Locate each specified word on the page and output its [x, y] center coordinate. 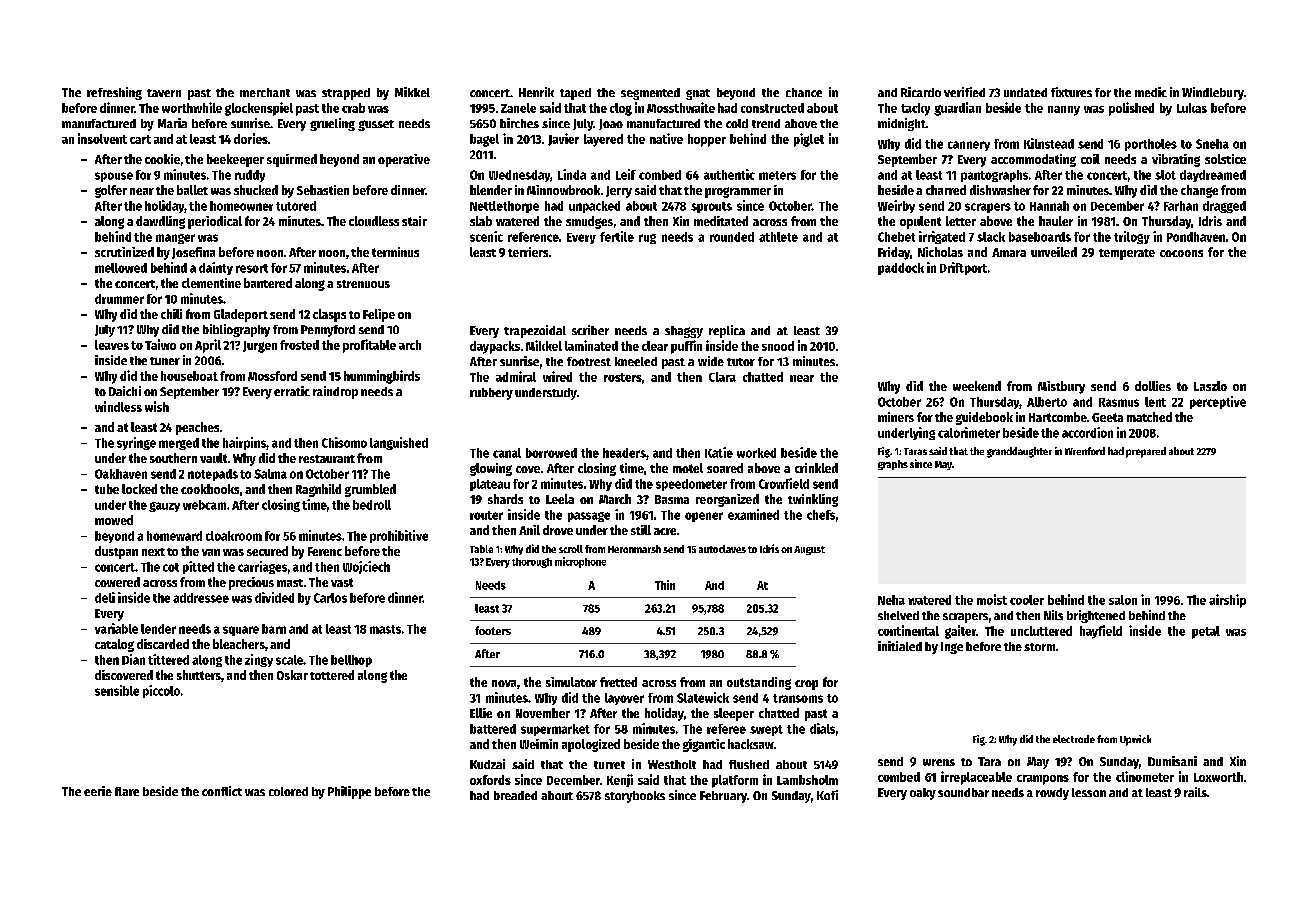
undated [1025, 92]
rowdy [1052, 794]
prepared [1146, 452]
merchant [265, 92]
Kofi [827, 795]
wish [157, 406]
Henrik [536, 92]
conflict [222, 791]
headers [624, 453]
